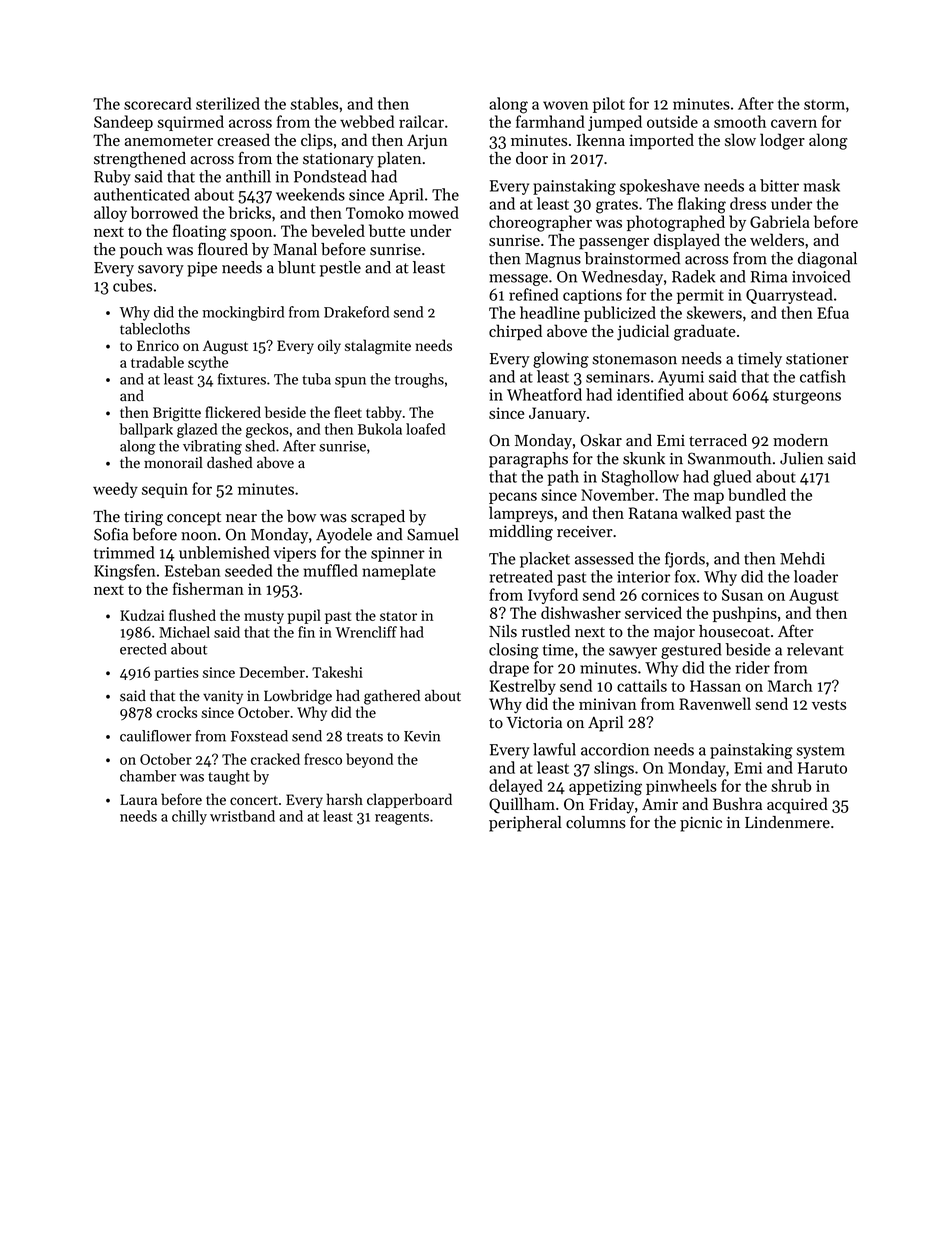  I want to click on pilot, so click(609, 105).
